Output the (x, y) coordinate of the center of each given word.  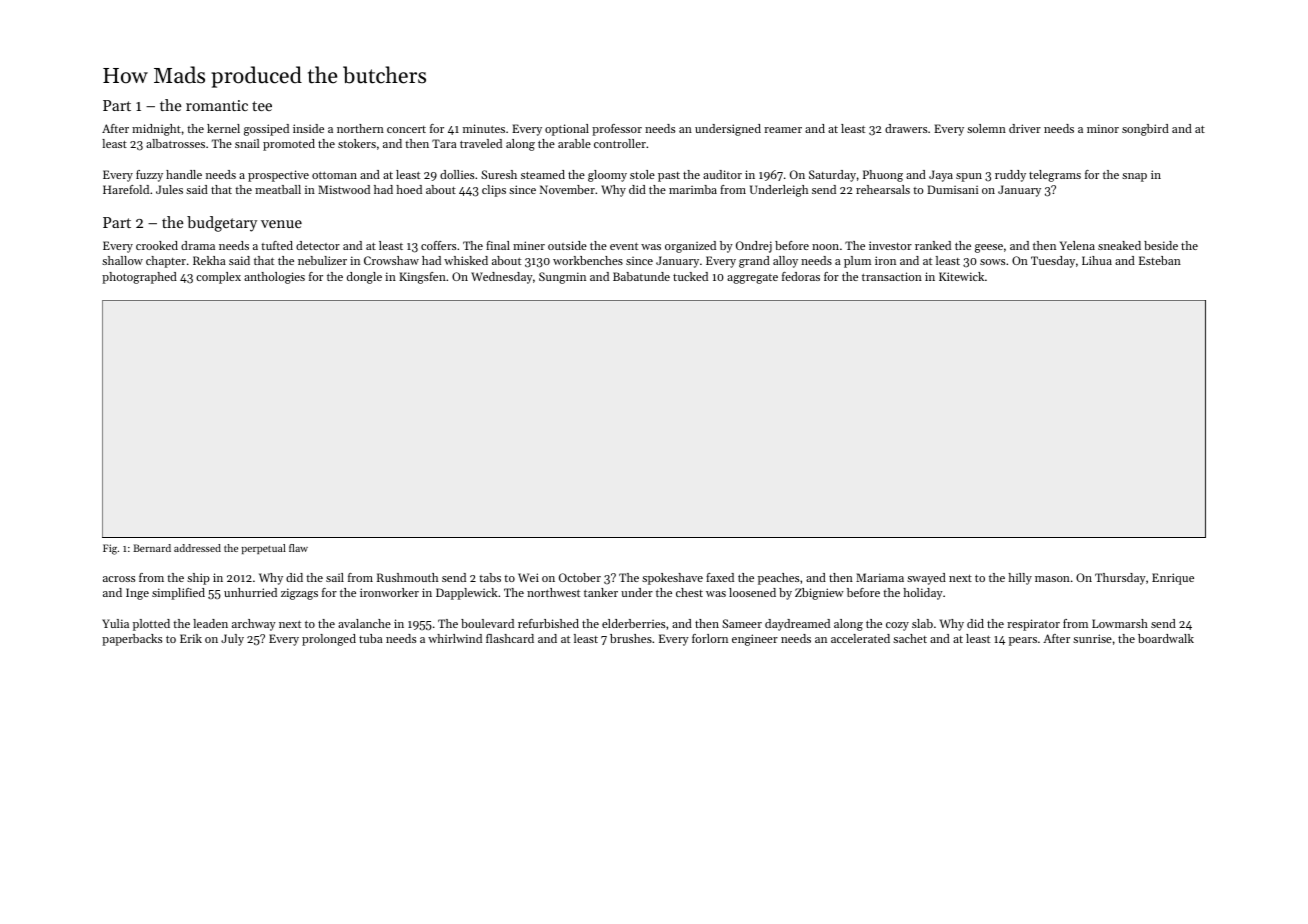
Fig (110, 549)
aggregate (752, 279)
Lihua (1097, 260)
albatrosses (175, 143)
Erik (191, 638)
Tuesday (1053, 262)
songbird (1145, 130)
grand (754, 262)
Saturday (832, 176)
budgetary (222, 224)
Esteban (1160, 260)
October (580, 577)
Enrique (1173, 579)
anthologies (274, 278)
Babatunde (641, 276)
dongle (364, 278)
